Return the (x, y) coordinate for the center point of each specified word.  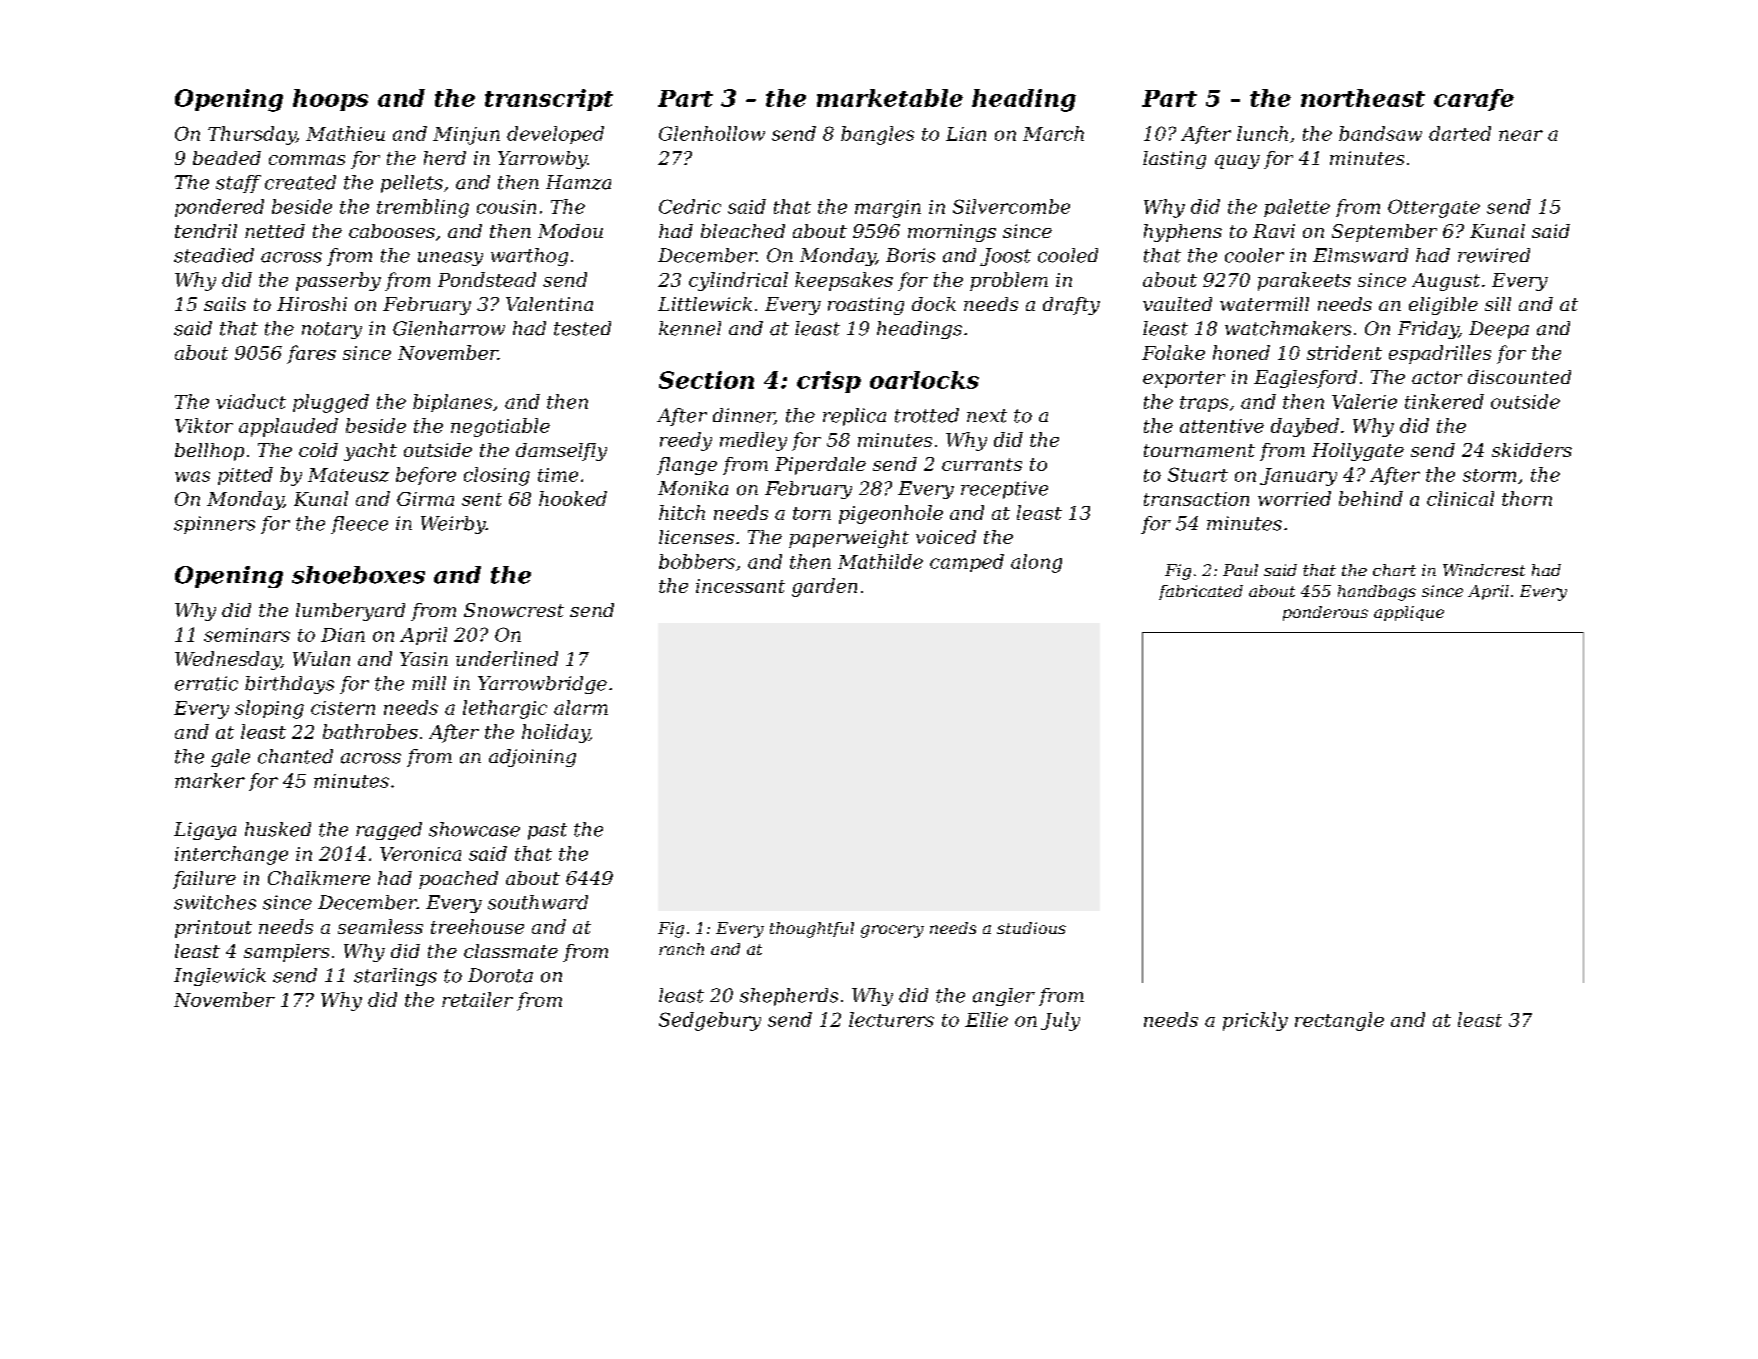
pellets (412, 184)
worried (1294, 498)
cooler (1254, 255)
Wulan (321, 658)
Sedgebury (710, 1021)
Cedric (690, 206)
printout (213, 929)
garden (824, 587)
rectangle (1339, 1021)
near (1521, 135)
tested (582, 328)
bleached (743, 231)
